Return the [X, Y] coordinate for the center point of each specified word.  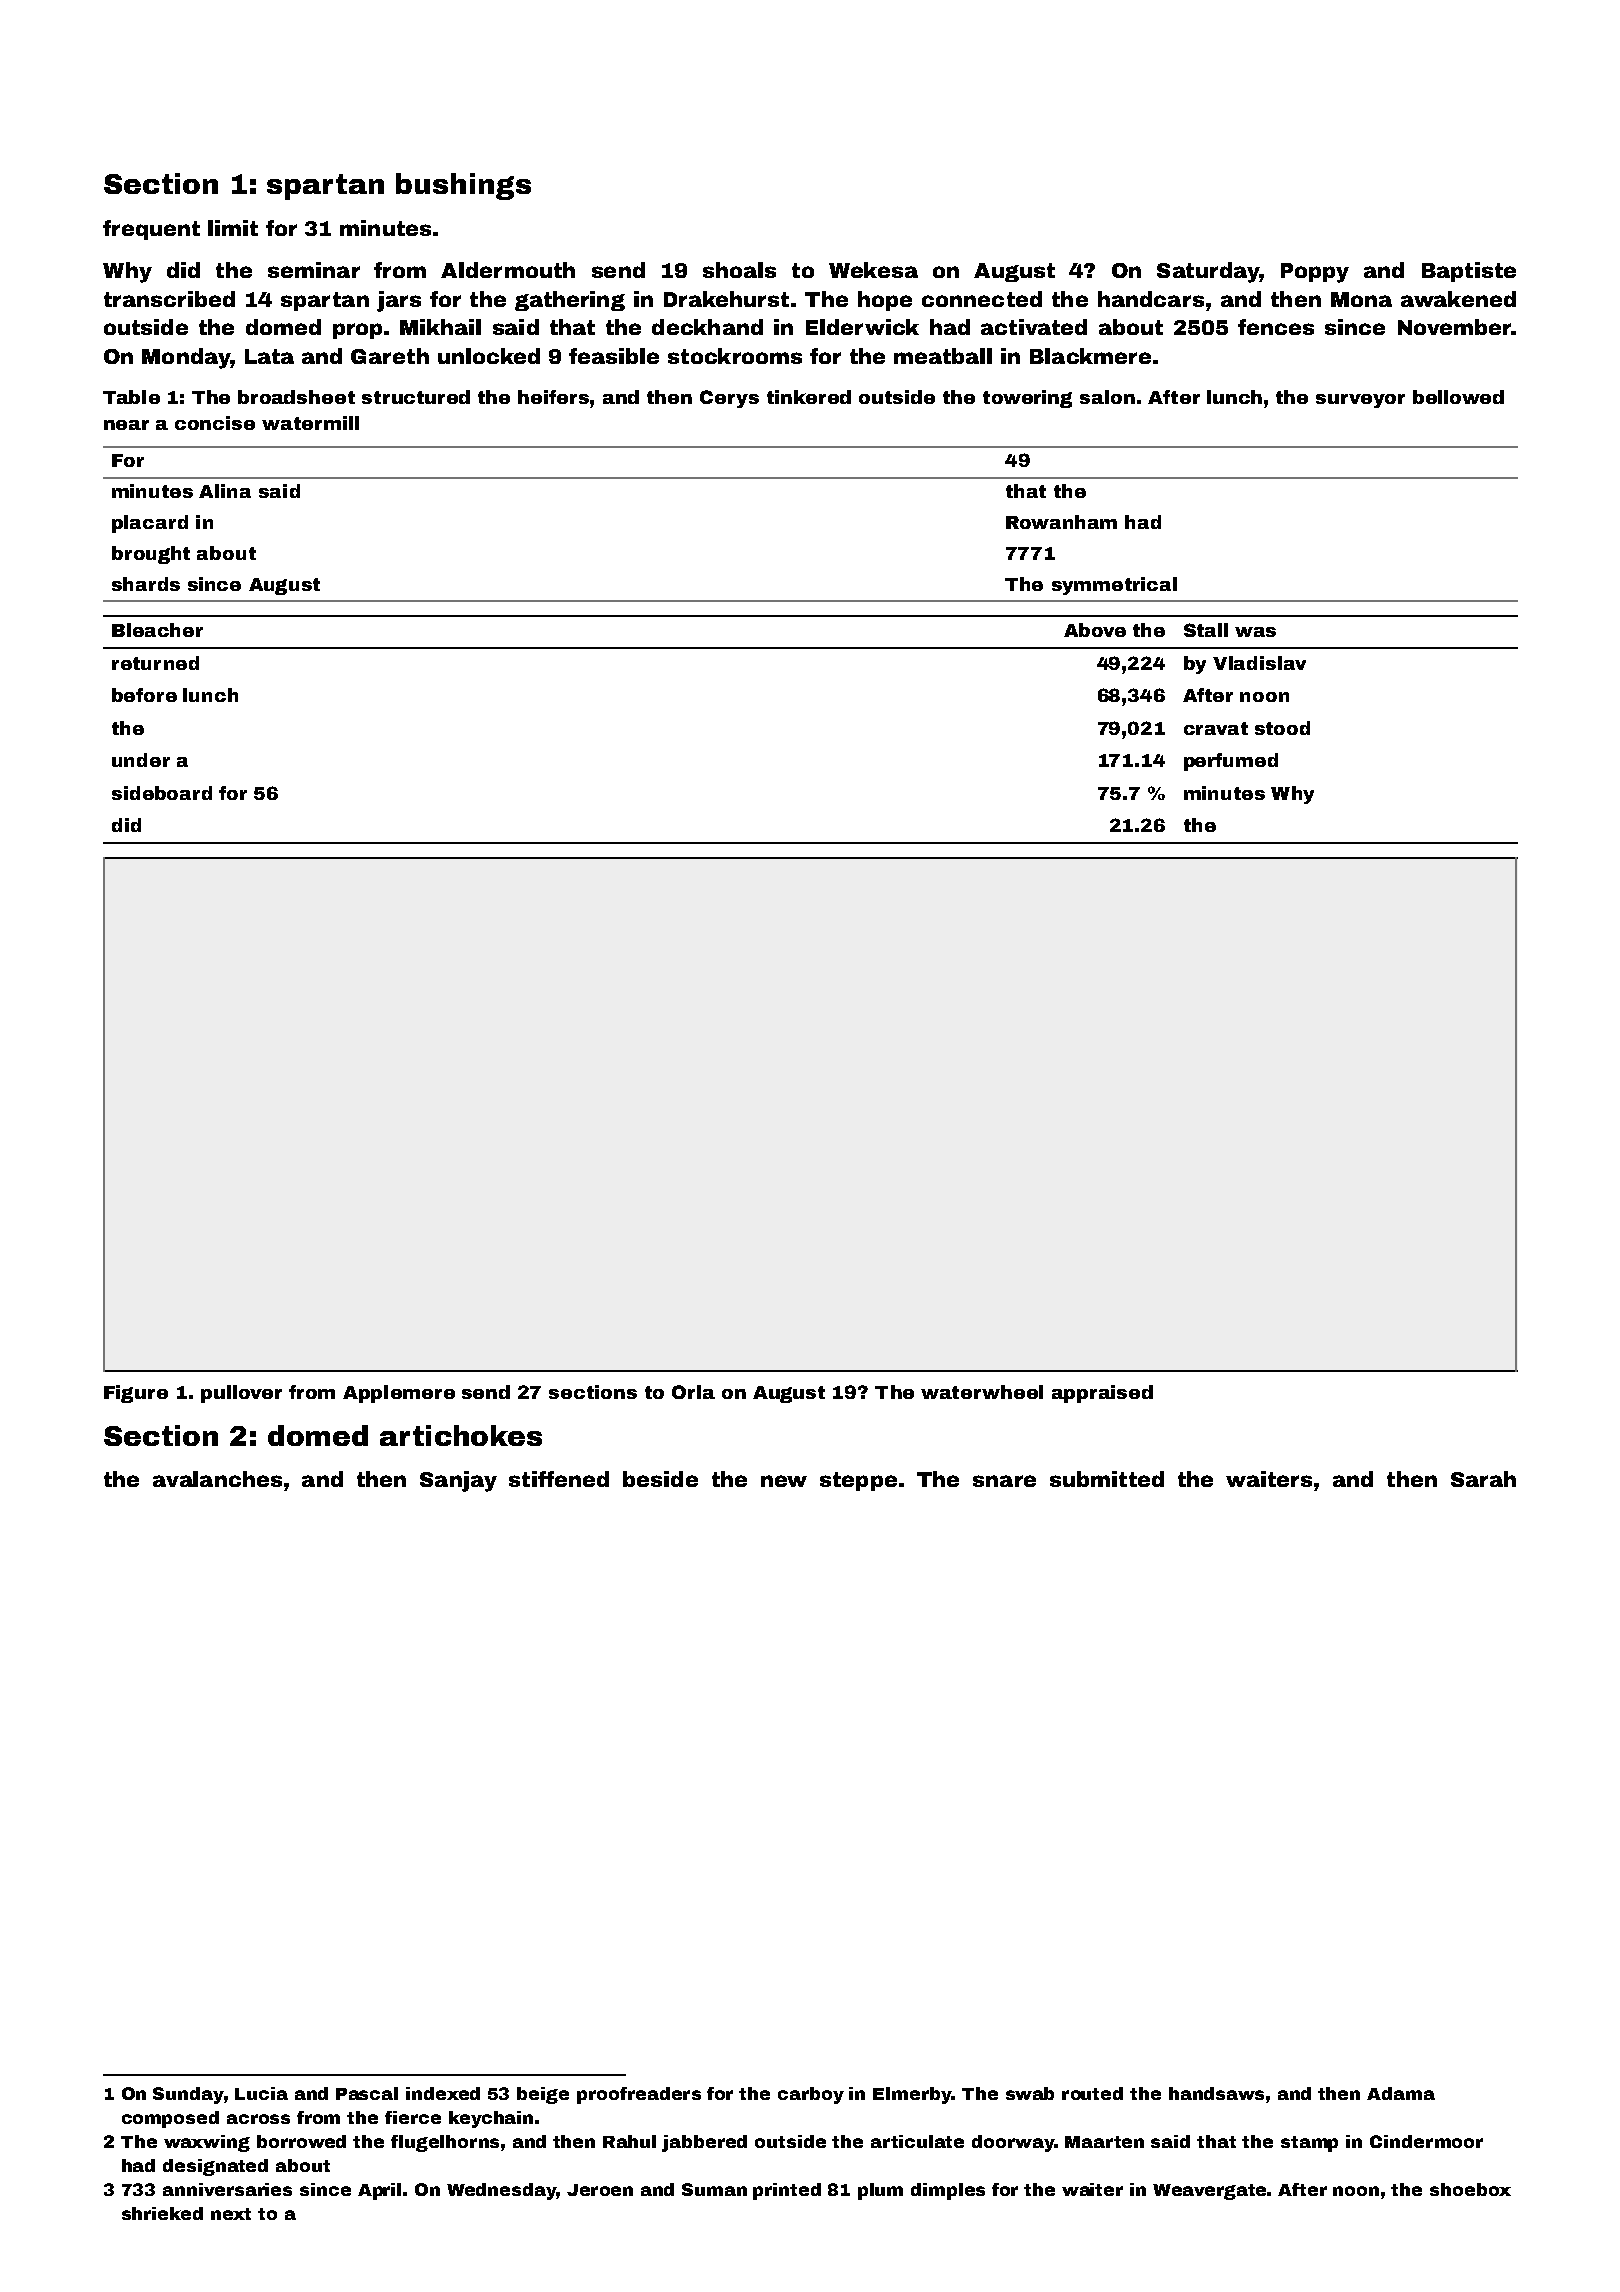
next [231, 2214]
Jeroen [600, 2190]
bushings [463, 186]
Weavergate [1210, 2192]
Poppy [1315, 273]
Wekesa [873, 270]
